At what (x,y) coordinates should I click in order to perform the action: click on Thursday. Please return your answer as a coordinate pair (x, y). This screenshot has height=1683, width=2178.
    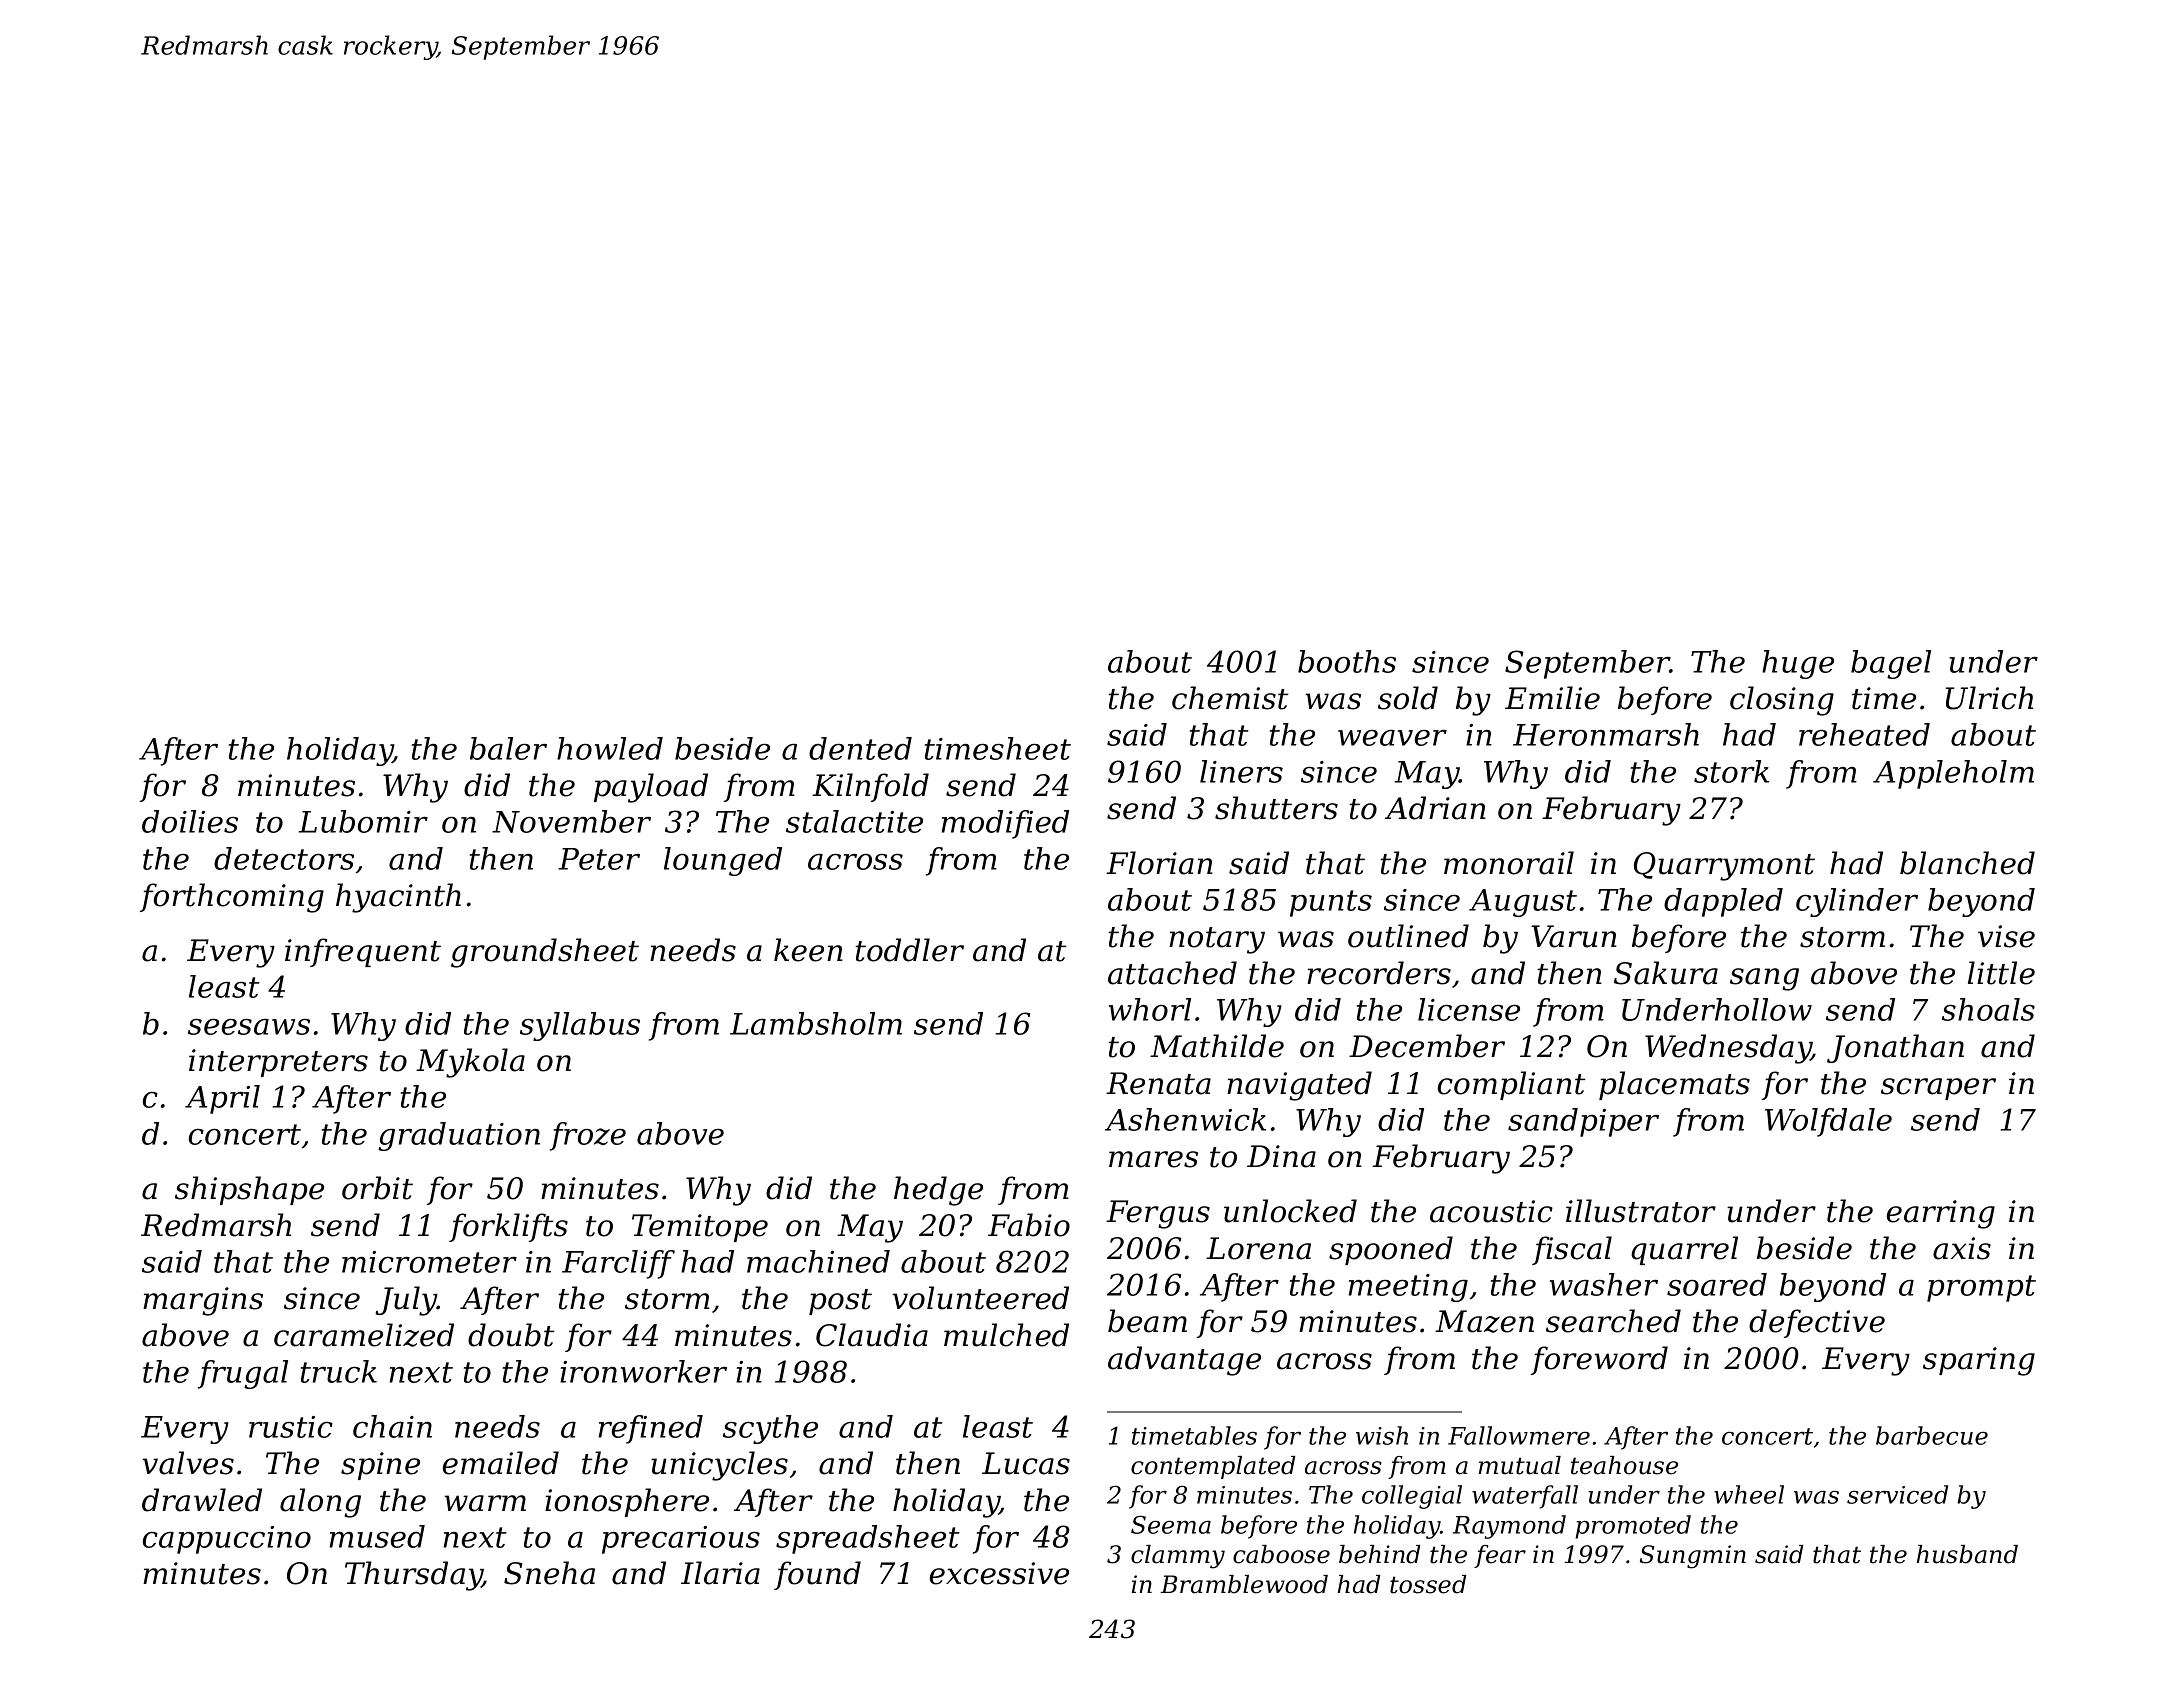
    Looking at the image, I should click on (413, 1576).
